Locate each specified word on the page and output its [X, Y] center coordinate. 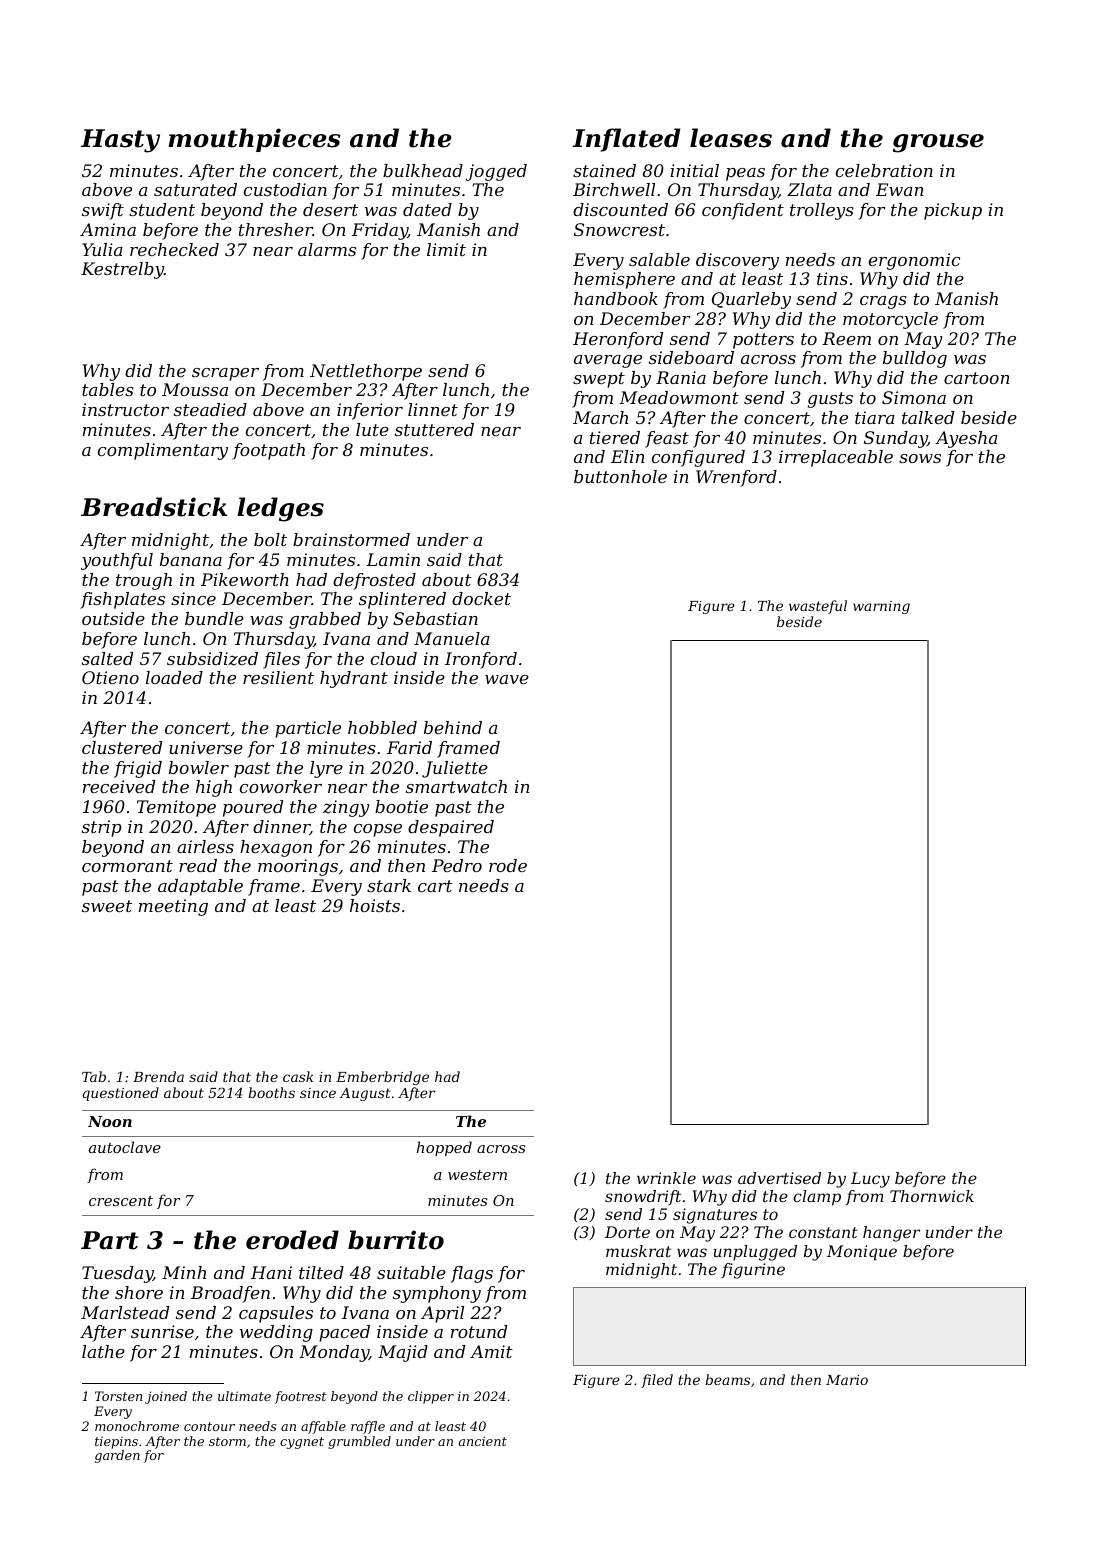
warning [881, 607]
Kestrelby [122, 270]
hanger [891, 1234]
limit [446, 249]
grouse [938, 143]
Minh [184, 1272]
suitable [411, 1272]
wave [507, 679]
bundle [214, 618]
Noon [110, 1121]
